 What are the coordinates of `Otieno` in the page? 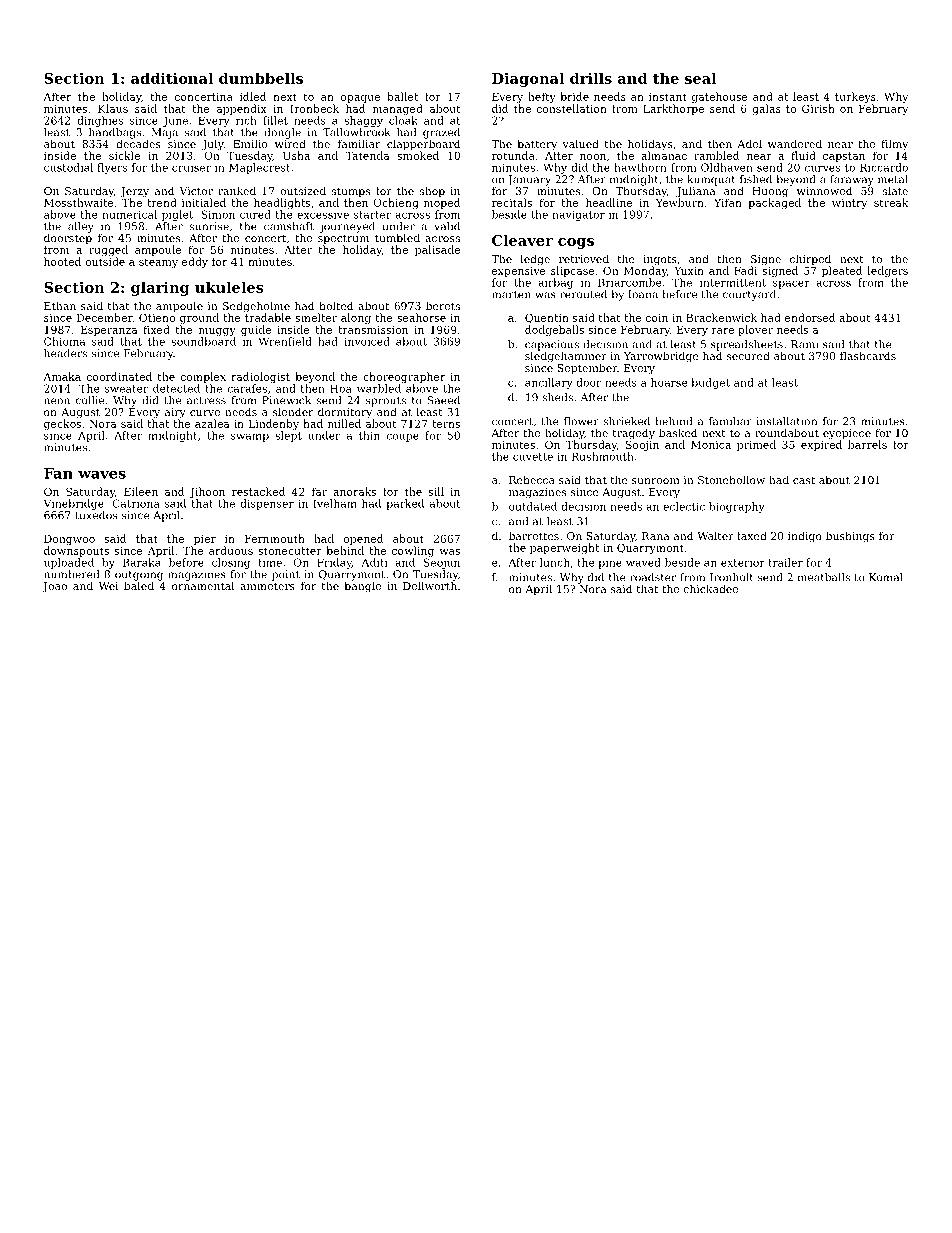 It's located at (157, 317).
